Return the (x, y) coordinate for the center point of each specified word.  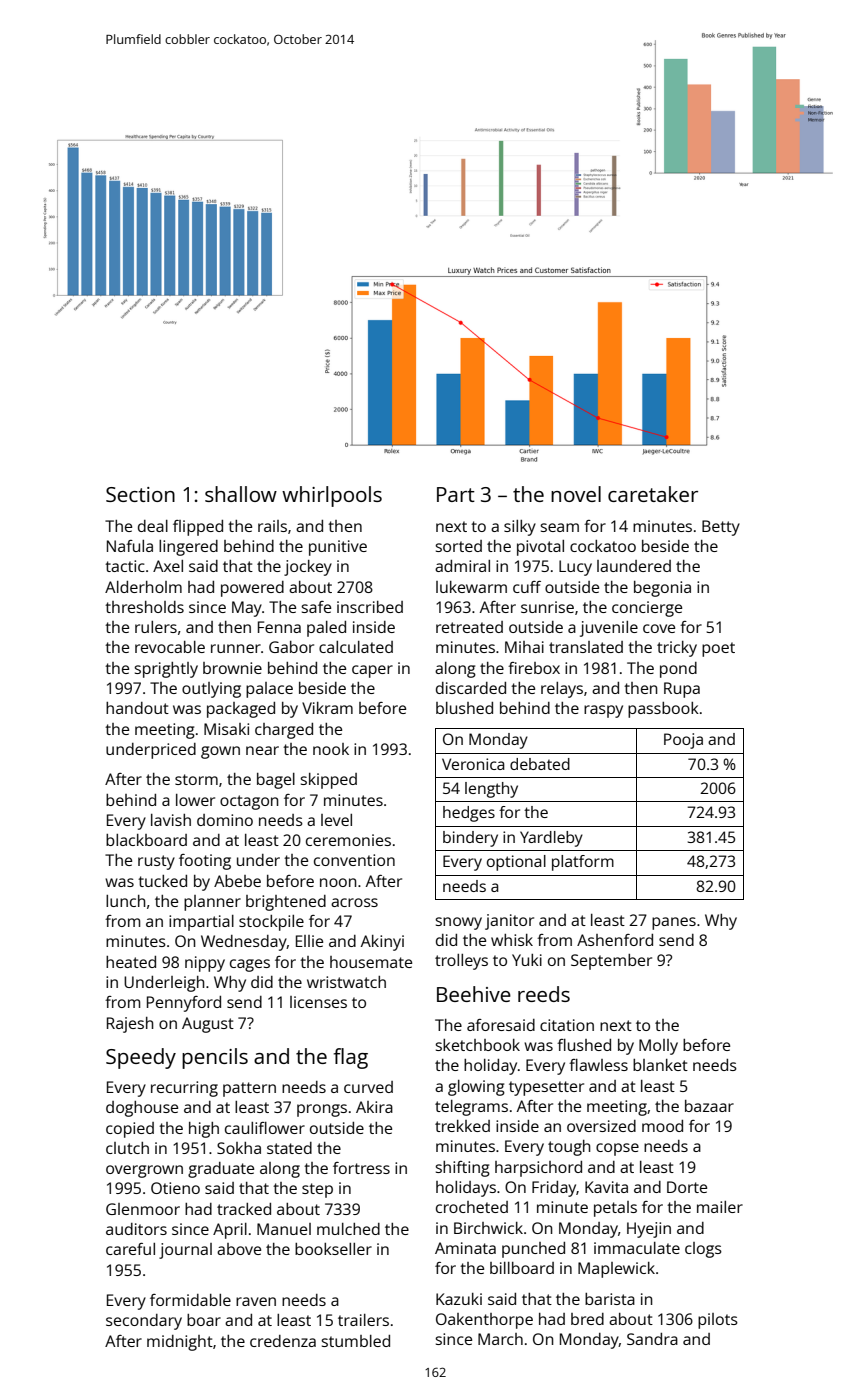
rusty (156, 862)
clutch (127, 1148)
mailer (720, 1207)
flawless (598, 1065)
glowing (476, 1088)
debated (540, 764)
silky (520, 528)
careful (130, 1249)
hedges (469, 814)
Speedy (141, 1058)
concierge (647, 609)
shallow (241, 494)
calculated (356, 647)
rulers (156, 627)
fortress (361, 1168)
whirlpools (332, 496)
